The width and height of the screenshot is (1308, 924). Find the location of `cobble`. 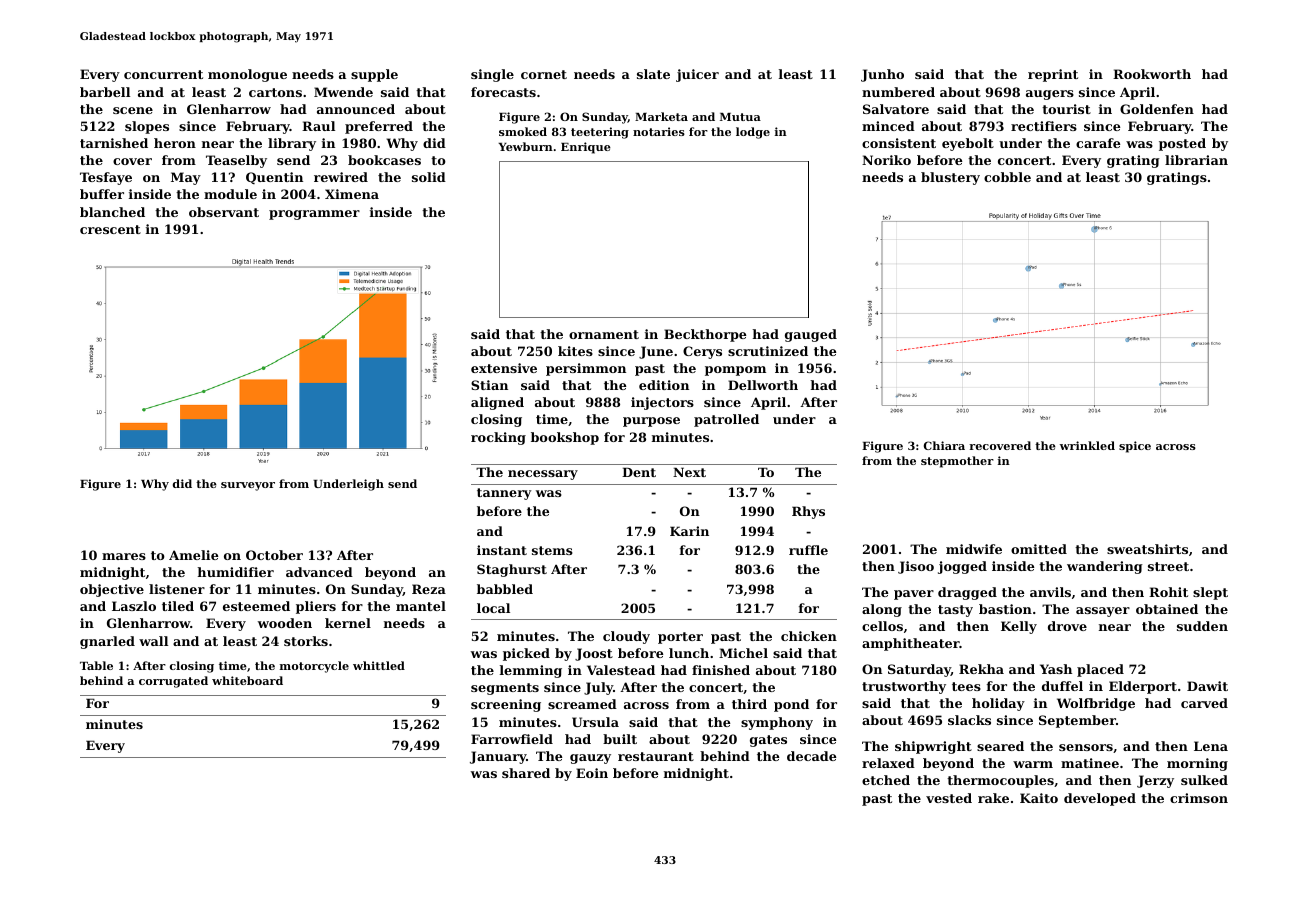

cobble is located at coordinates (1007, 177).
